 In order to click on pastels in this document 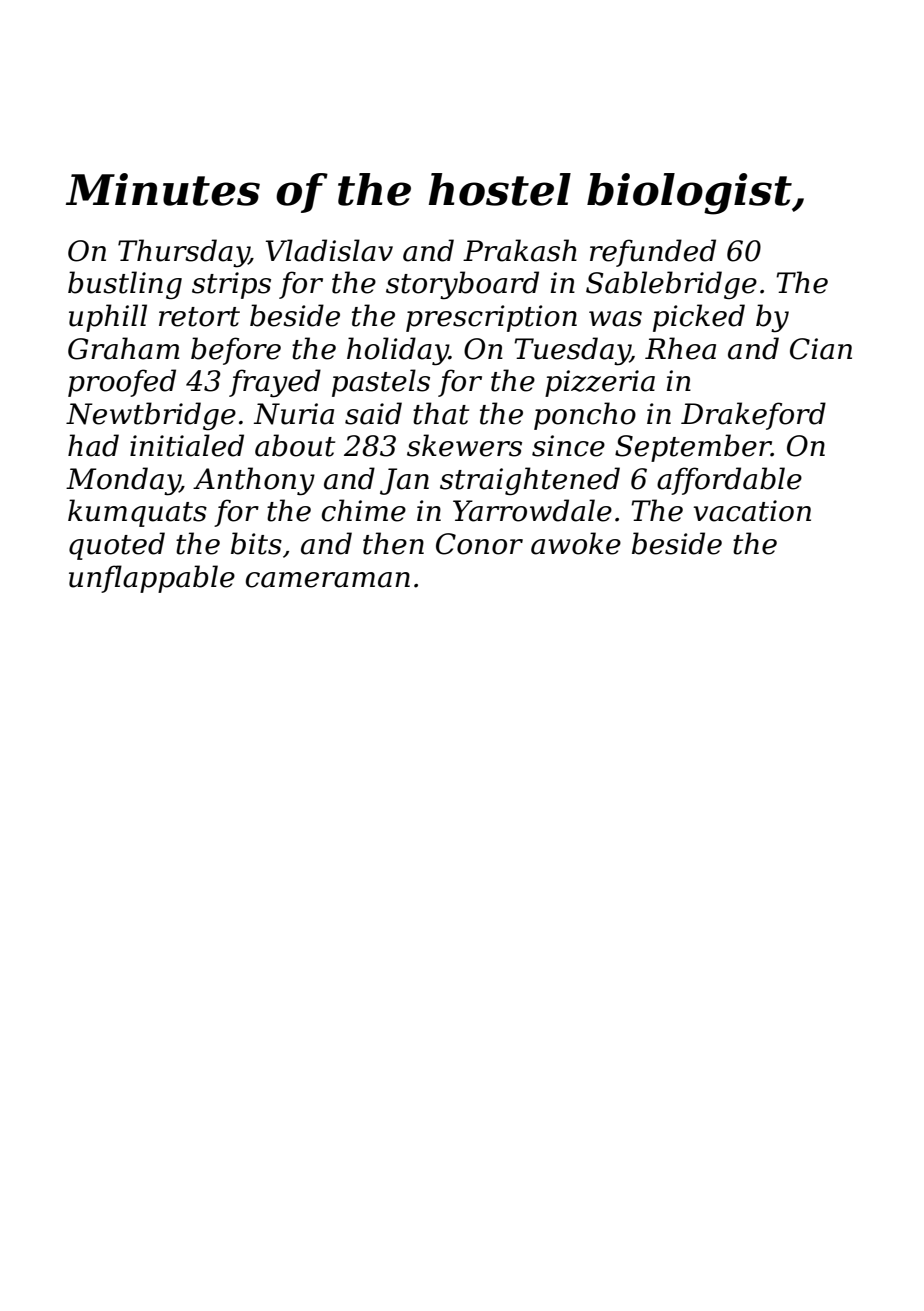, I will do `click(381, 383)`.
